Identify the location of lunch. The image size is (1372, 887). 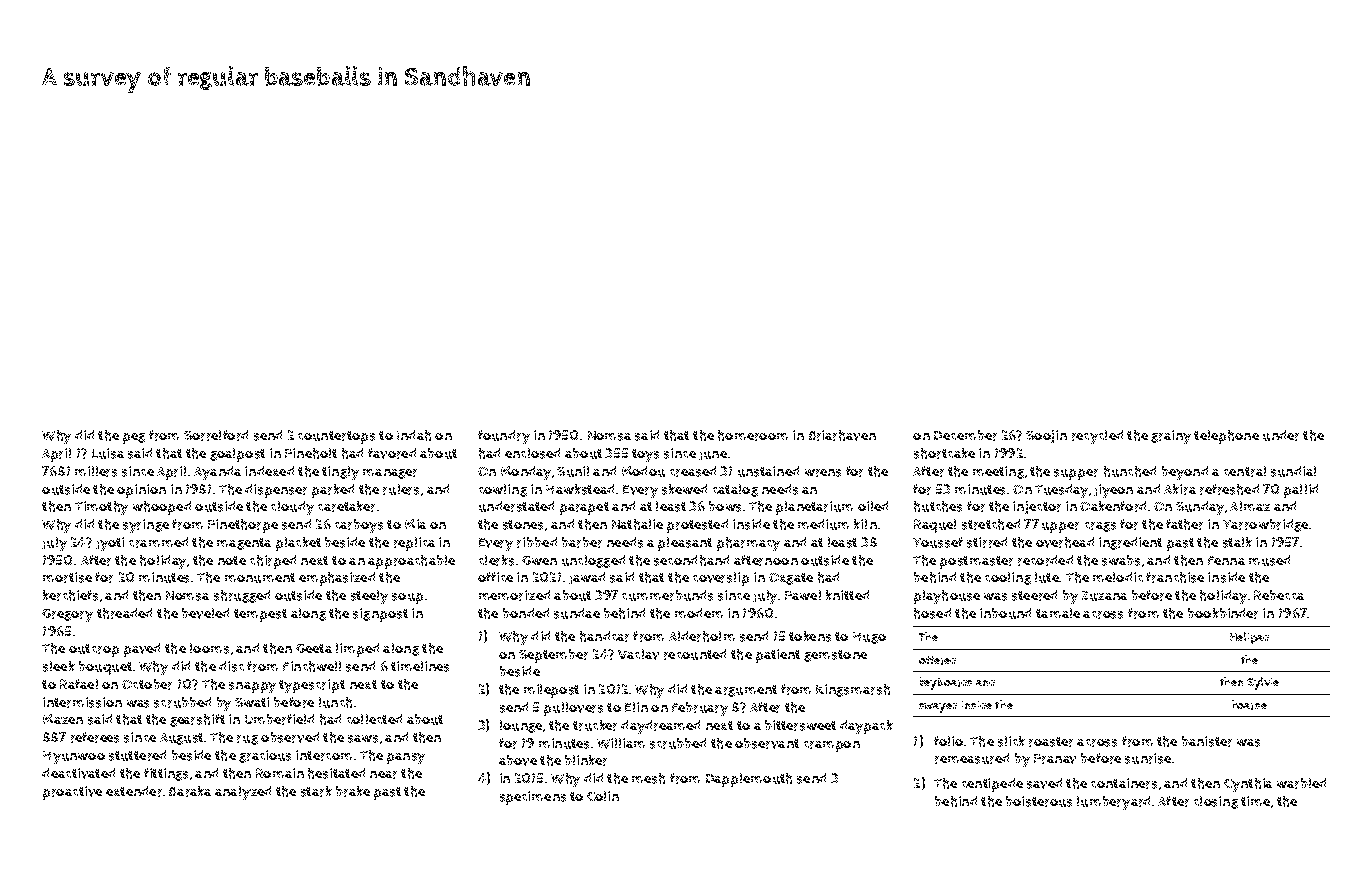
(335, 702).
